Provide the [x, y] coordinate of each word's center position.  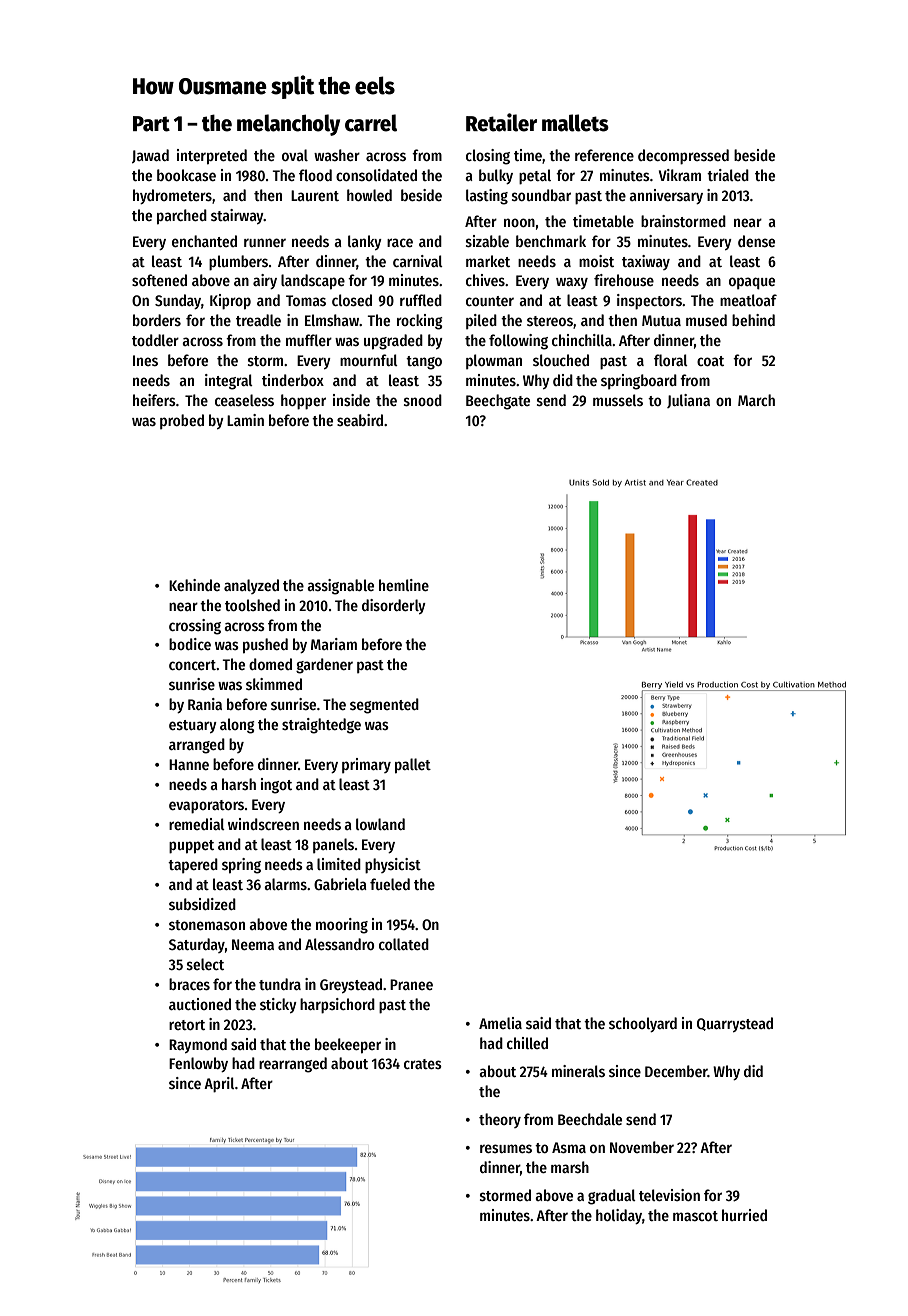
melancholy [288, 125]
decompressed [683, 157]
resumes [506, 1148]
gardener [324, 666]
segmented [384, 706]
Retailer [501, 122]
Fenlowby [198, 1064]
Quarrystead [735, 1024]
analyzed [251, 586]
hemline [404, 585]
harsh [239, 784]
